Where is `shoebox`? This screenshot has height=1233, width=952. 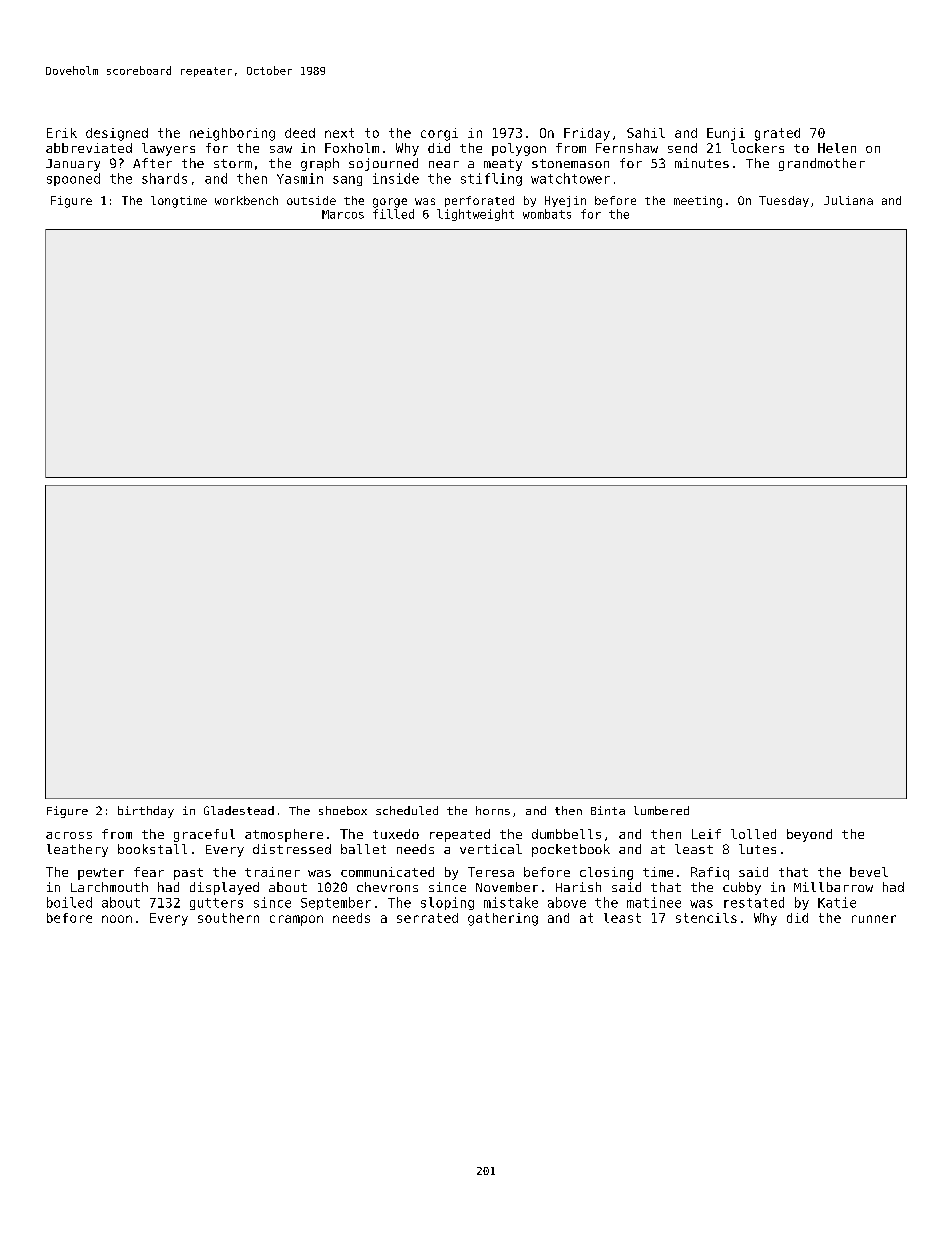 shoebox is located at coordinates (343, 810).
